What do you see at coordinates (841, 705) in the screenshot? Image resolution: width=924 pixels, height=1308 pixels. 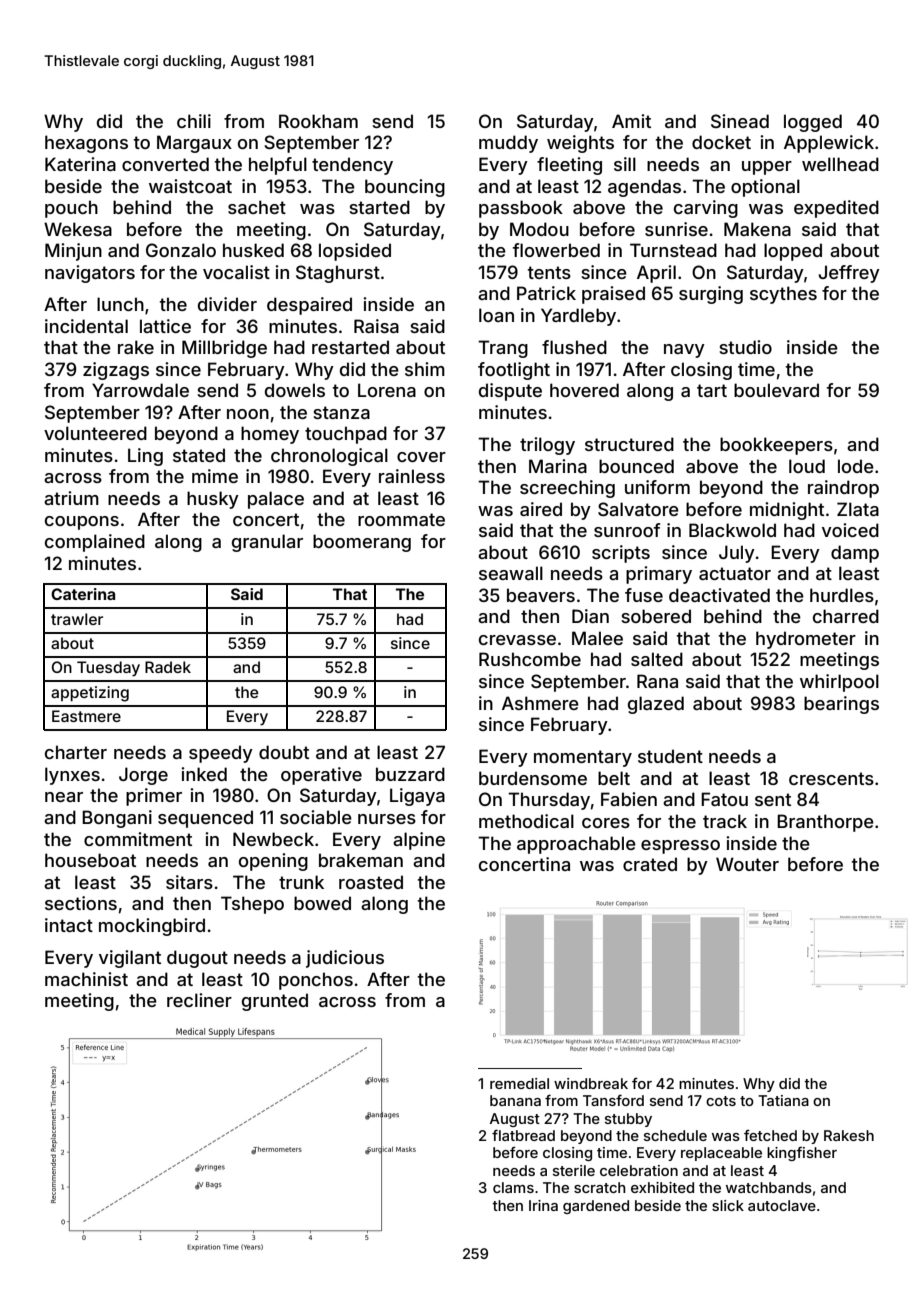 I see `bearings` at bounding box center [841, 705].
